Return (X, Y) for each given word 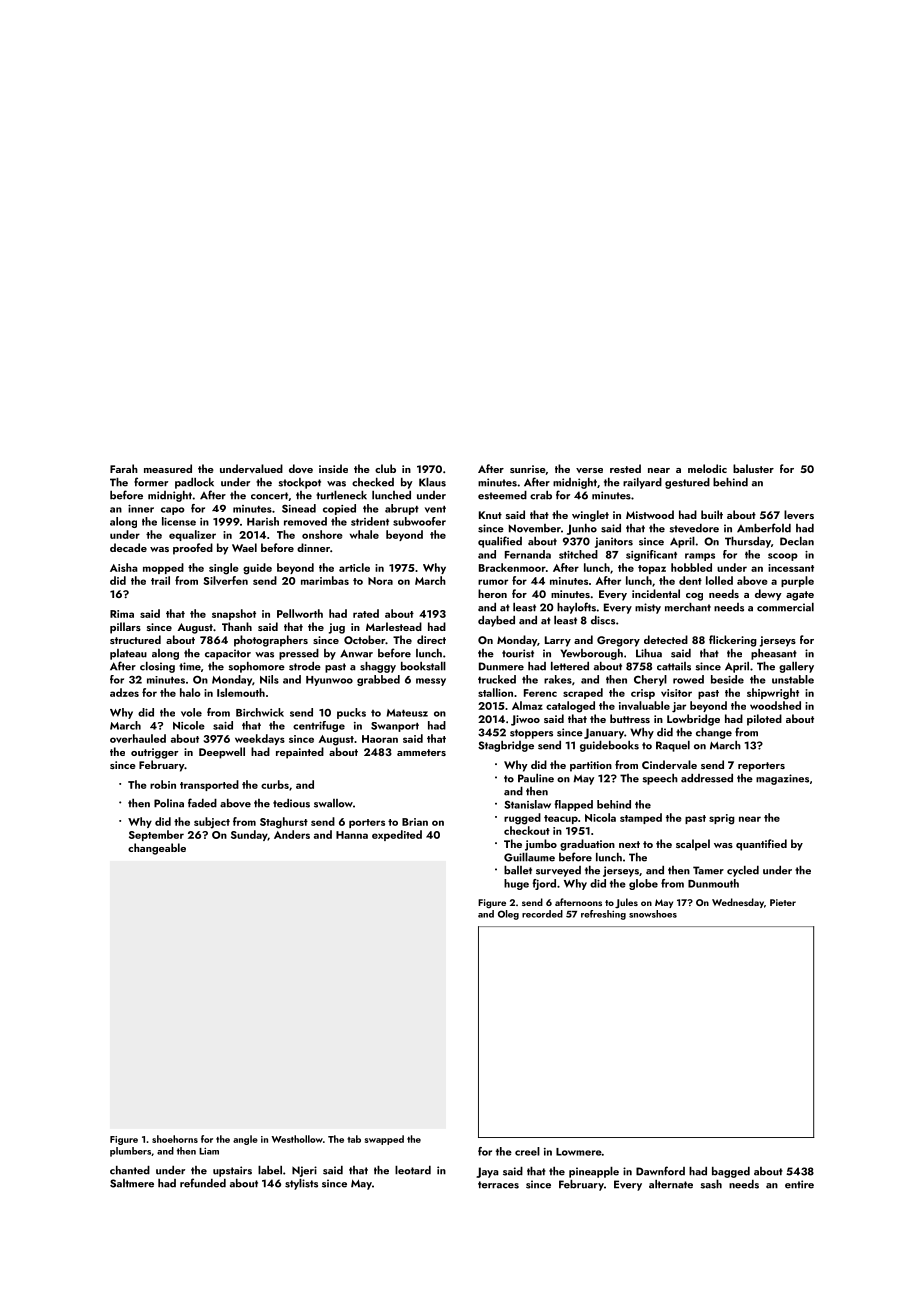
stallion (495, 692)
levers (799, 514)
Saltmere (132, 1183)
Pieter (783, 902)
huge (516, 884)
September (156, 835)
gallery (796, 667)
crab (541, 495)
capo (172, 511)
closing (157, 667)
